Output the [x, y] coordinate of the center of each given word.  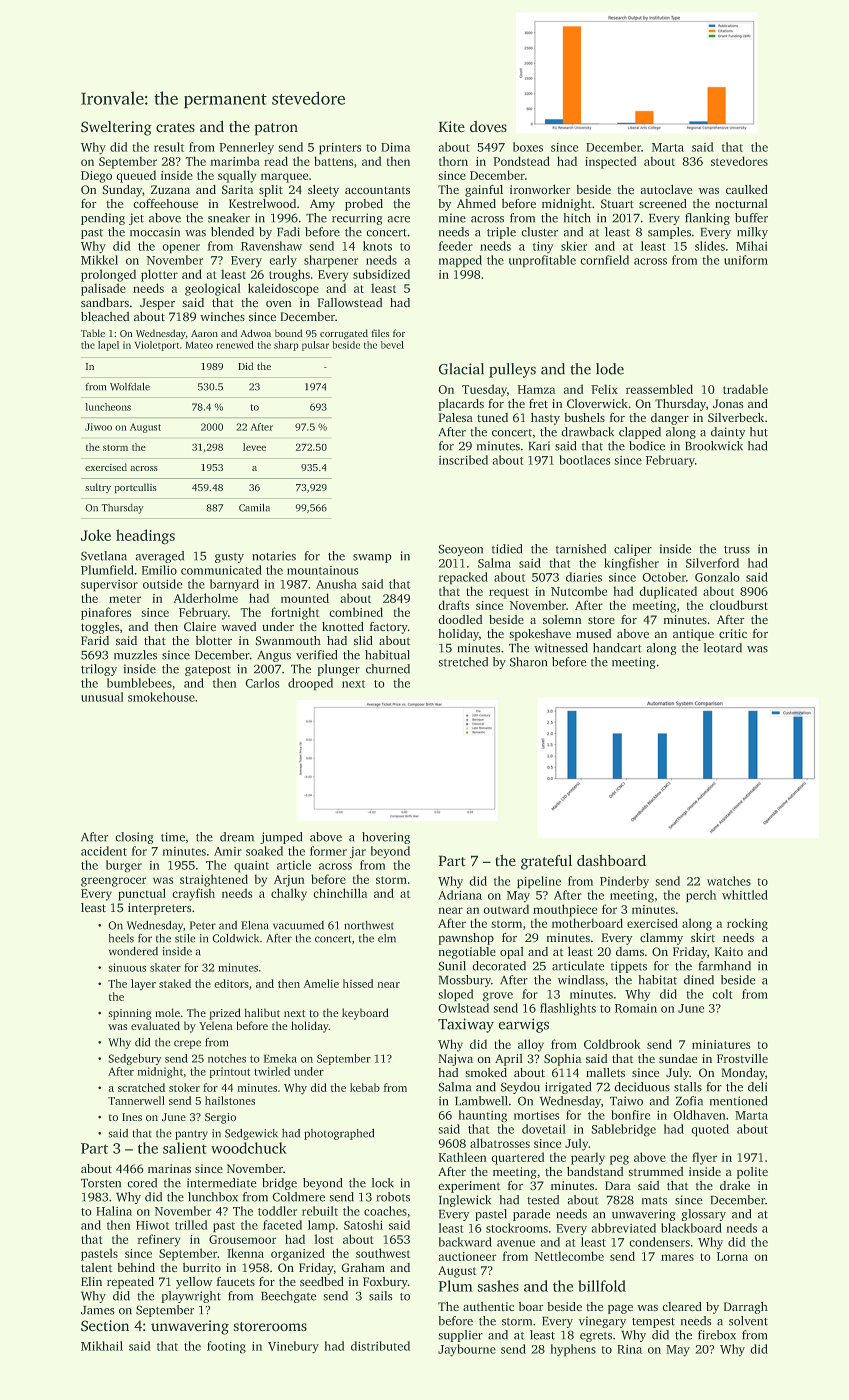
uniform [746, 260]
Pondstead [521, 161]
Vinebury [293, 1347]
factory [389, 628]
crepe [187, 1044]
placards [461, 405]
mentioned [738, 1101]
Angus [274, 656]
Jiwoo [98, 427]
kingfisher [631, 564]
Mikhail [102, 1346]
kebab [365, 1087]
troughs [289, 275]
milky [752, 233]
